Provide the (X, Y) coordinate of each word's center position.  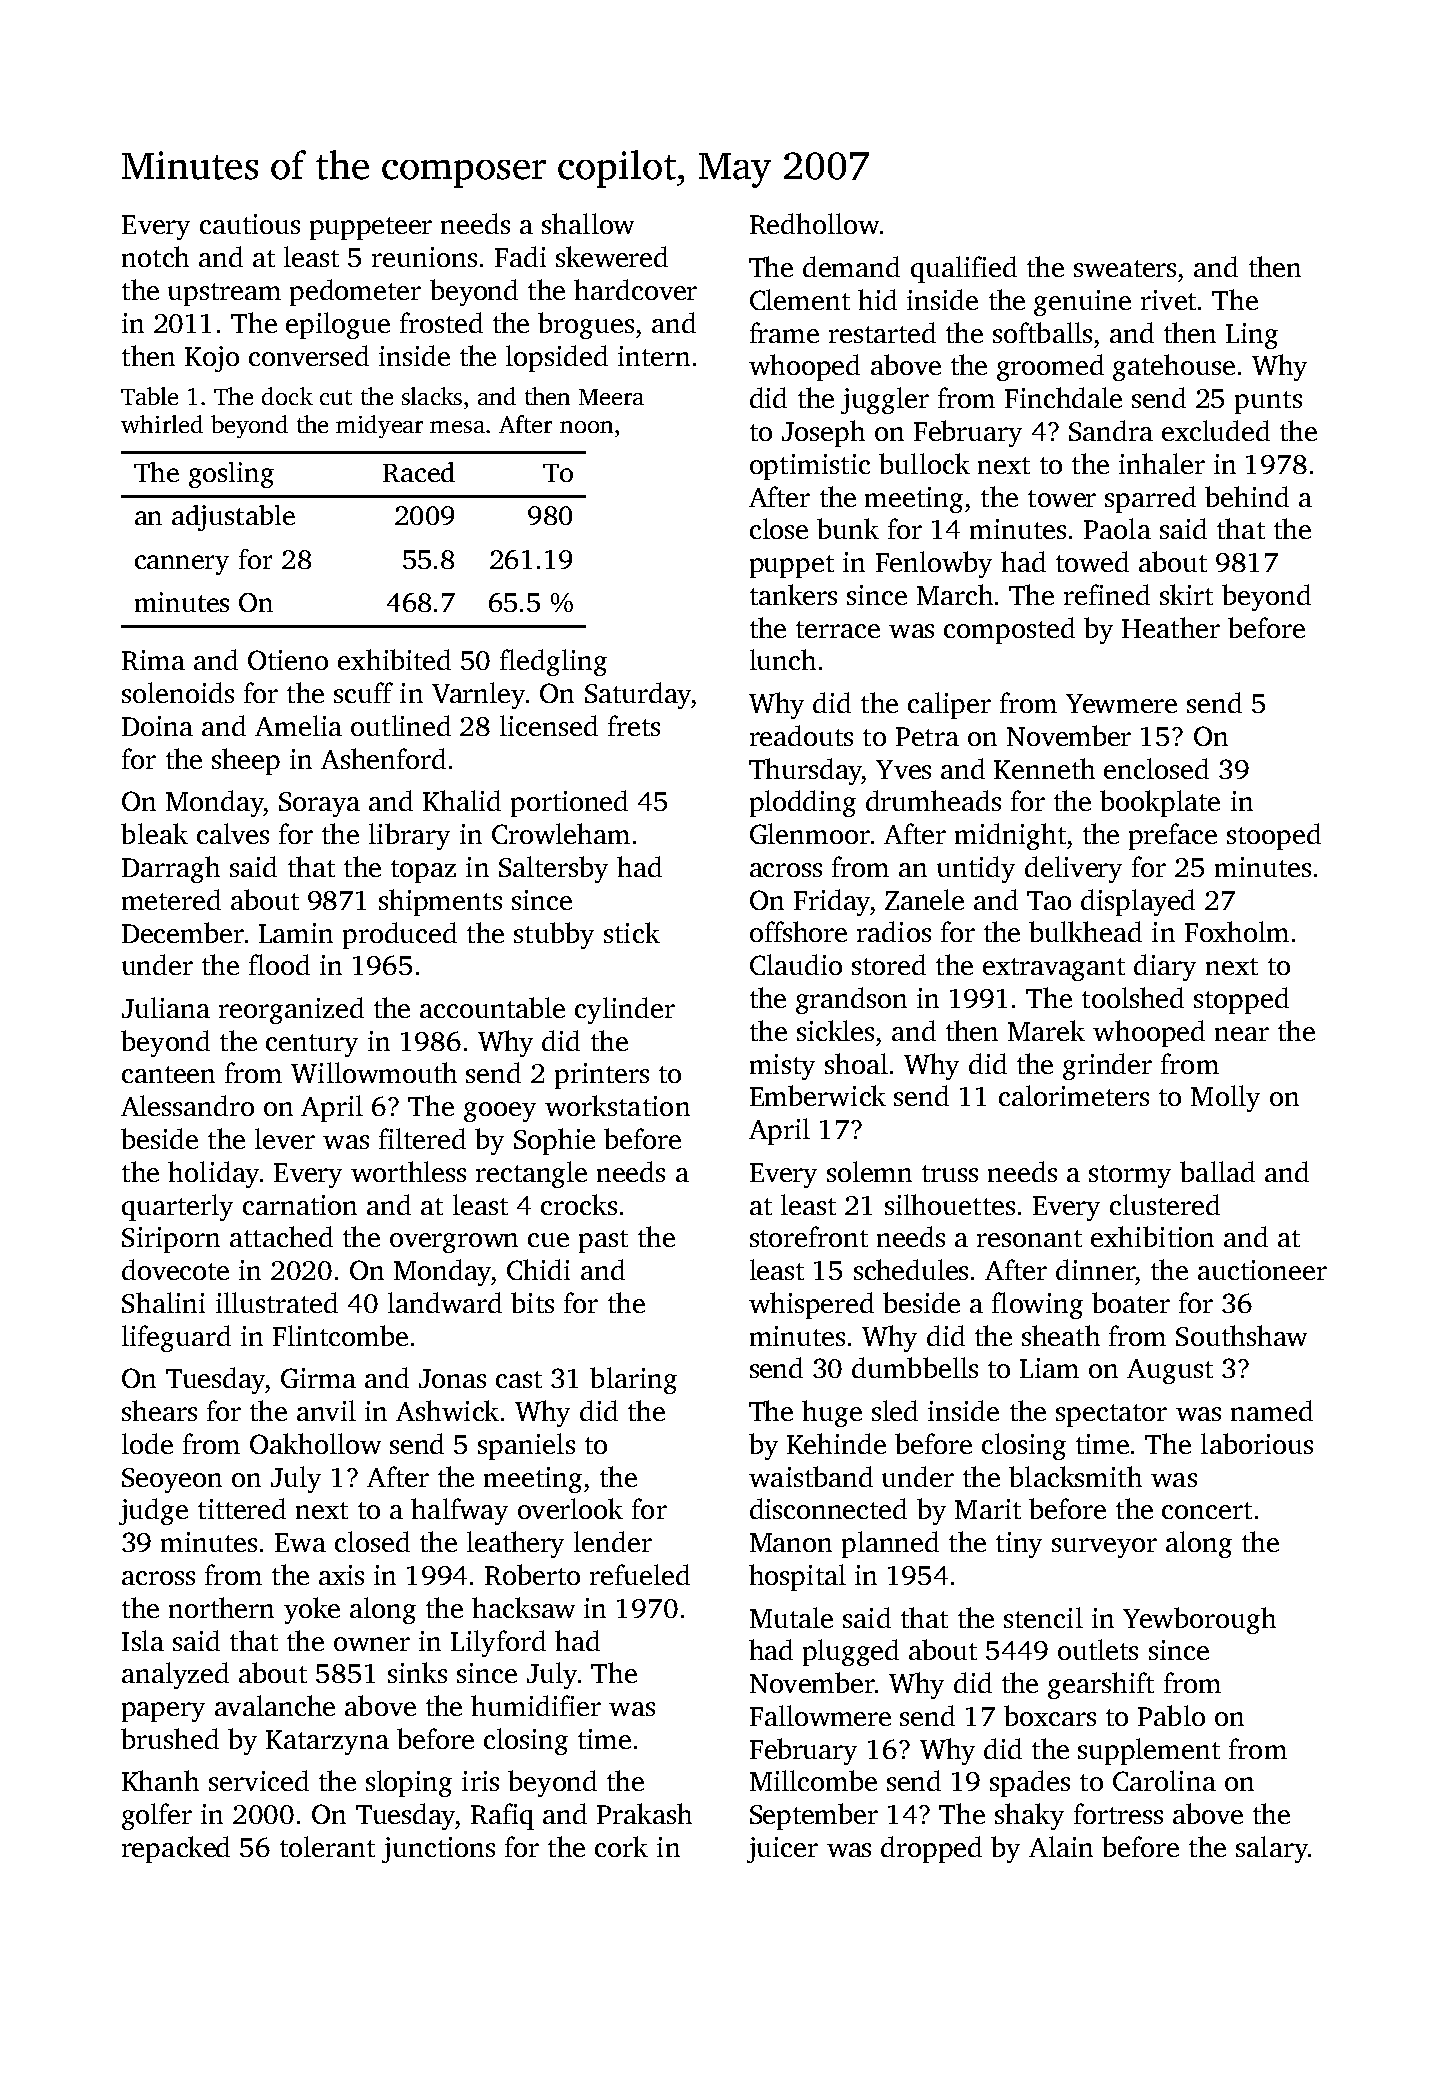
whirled (162, 424)
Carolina (1164, 1780)
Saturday (638, 695)
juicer (782, 1850)
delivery (1073, 869)
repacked (176, 1849)
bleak (154, 833)
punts (1268, 402)
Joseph (823, 433)
